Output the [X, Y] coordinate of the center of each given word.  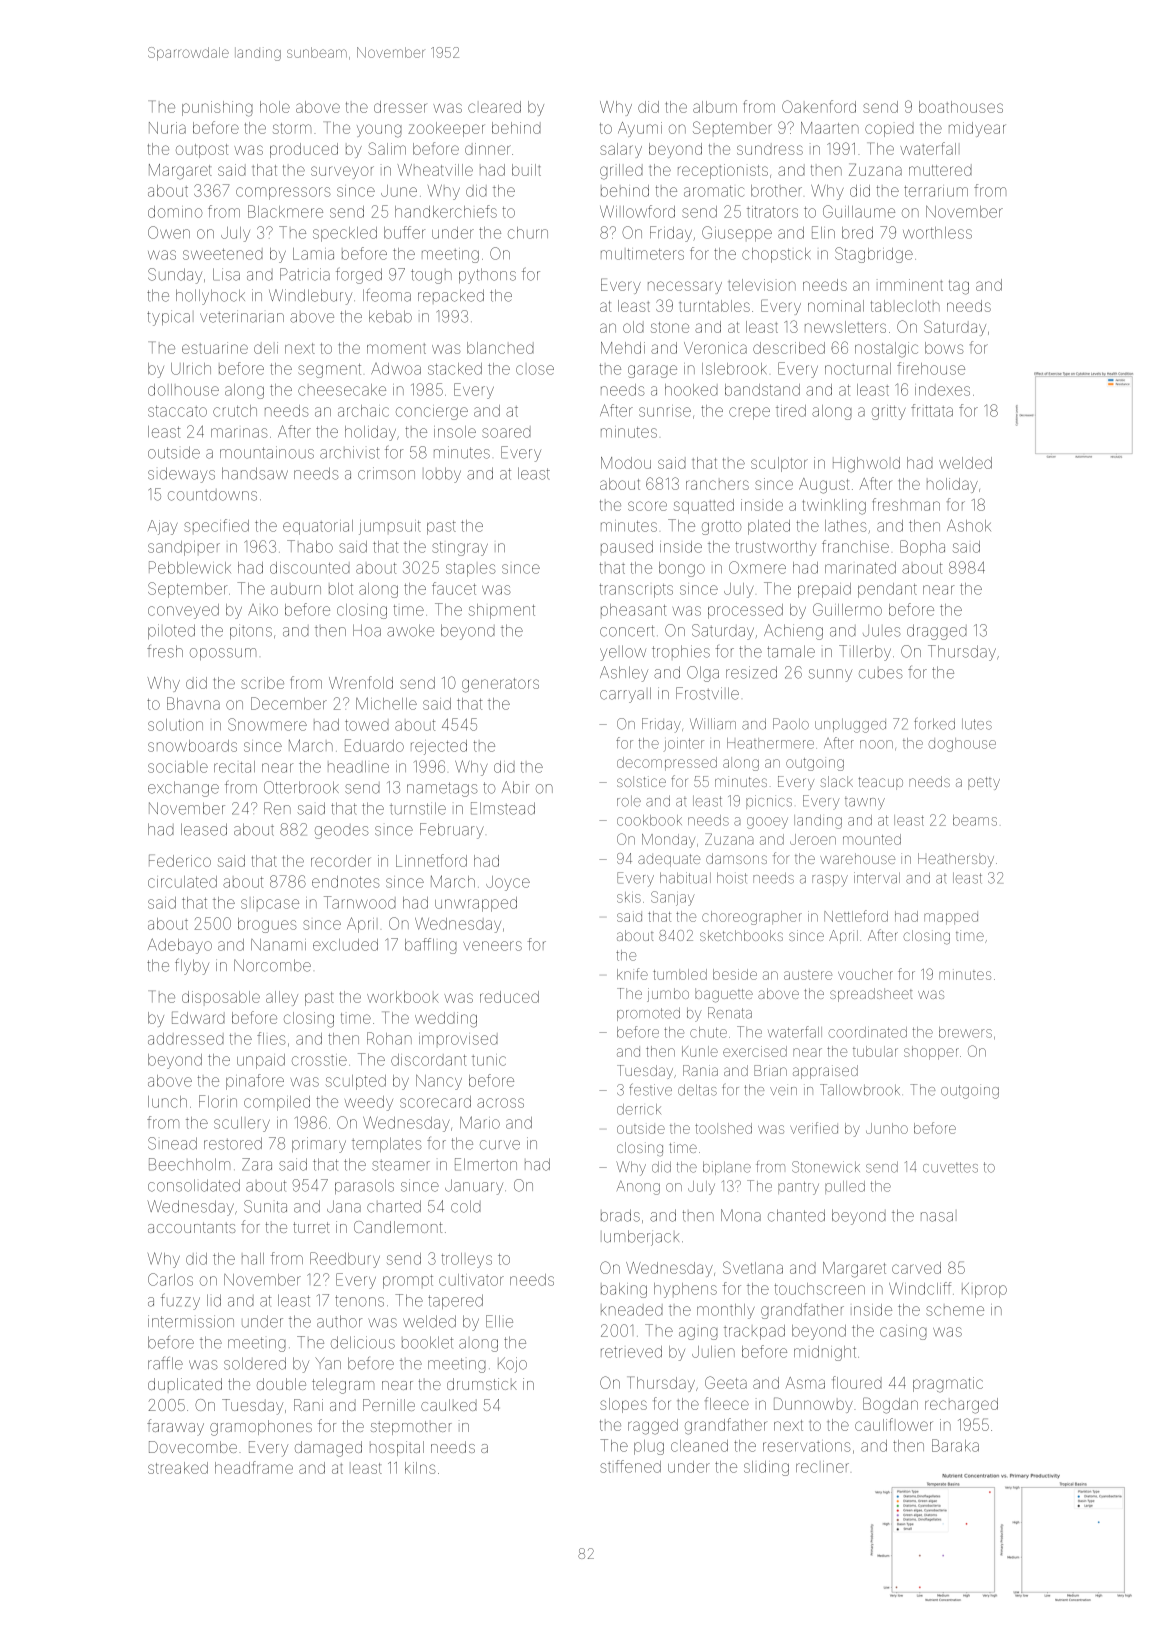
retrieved [631, 1352]
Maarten [830, 128]
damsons [736, 858]
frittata [932, 410]
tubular [875, 1051]
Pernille [389, 1405]
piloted [171, 631]
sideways [181, 475]
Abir [515, 787]
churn [528, 233]
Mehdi [623, 348]
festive [650, 1089]
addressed [186, 1039]
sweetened [223, 254]
